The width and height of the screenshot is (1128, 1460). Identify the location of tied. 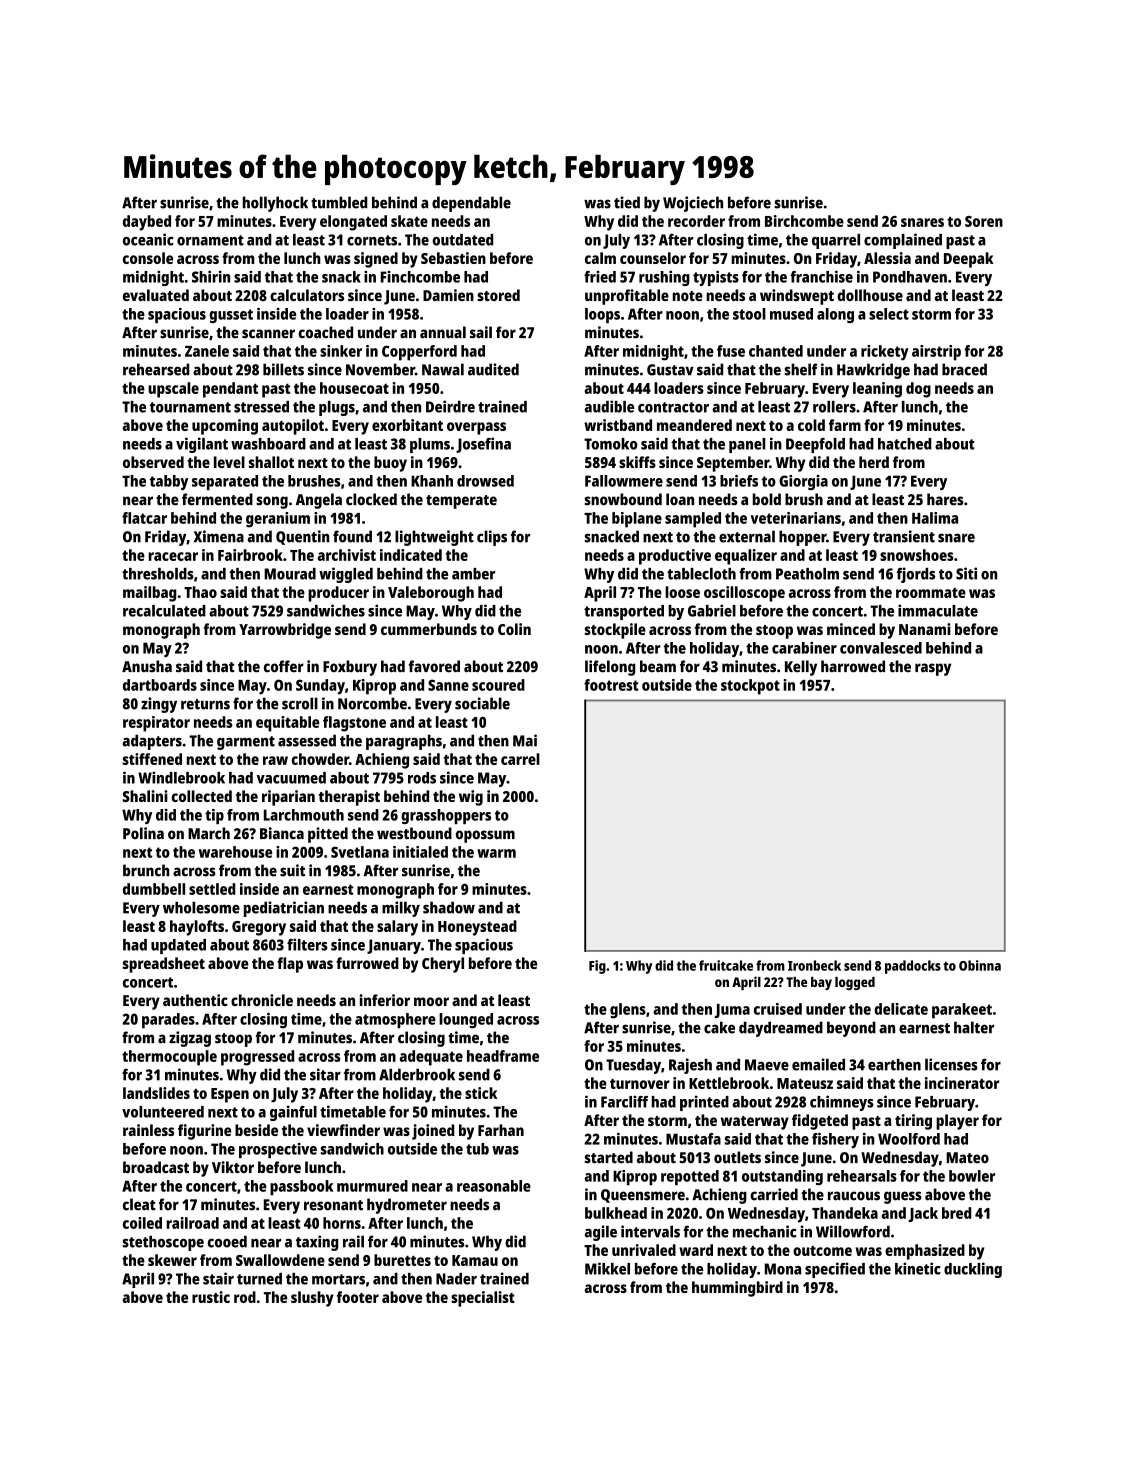
(627, 202).
